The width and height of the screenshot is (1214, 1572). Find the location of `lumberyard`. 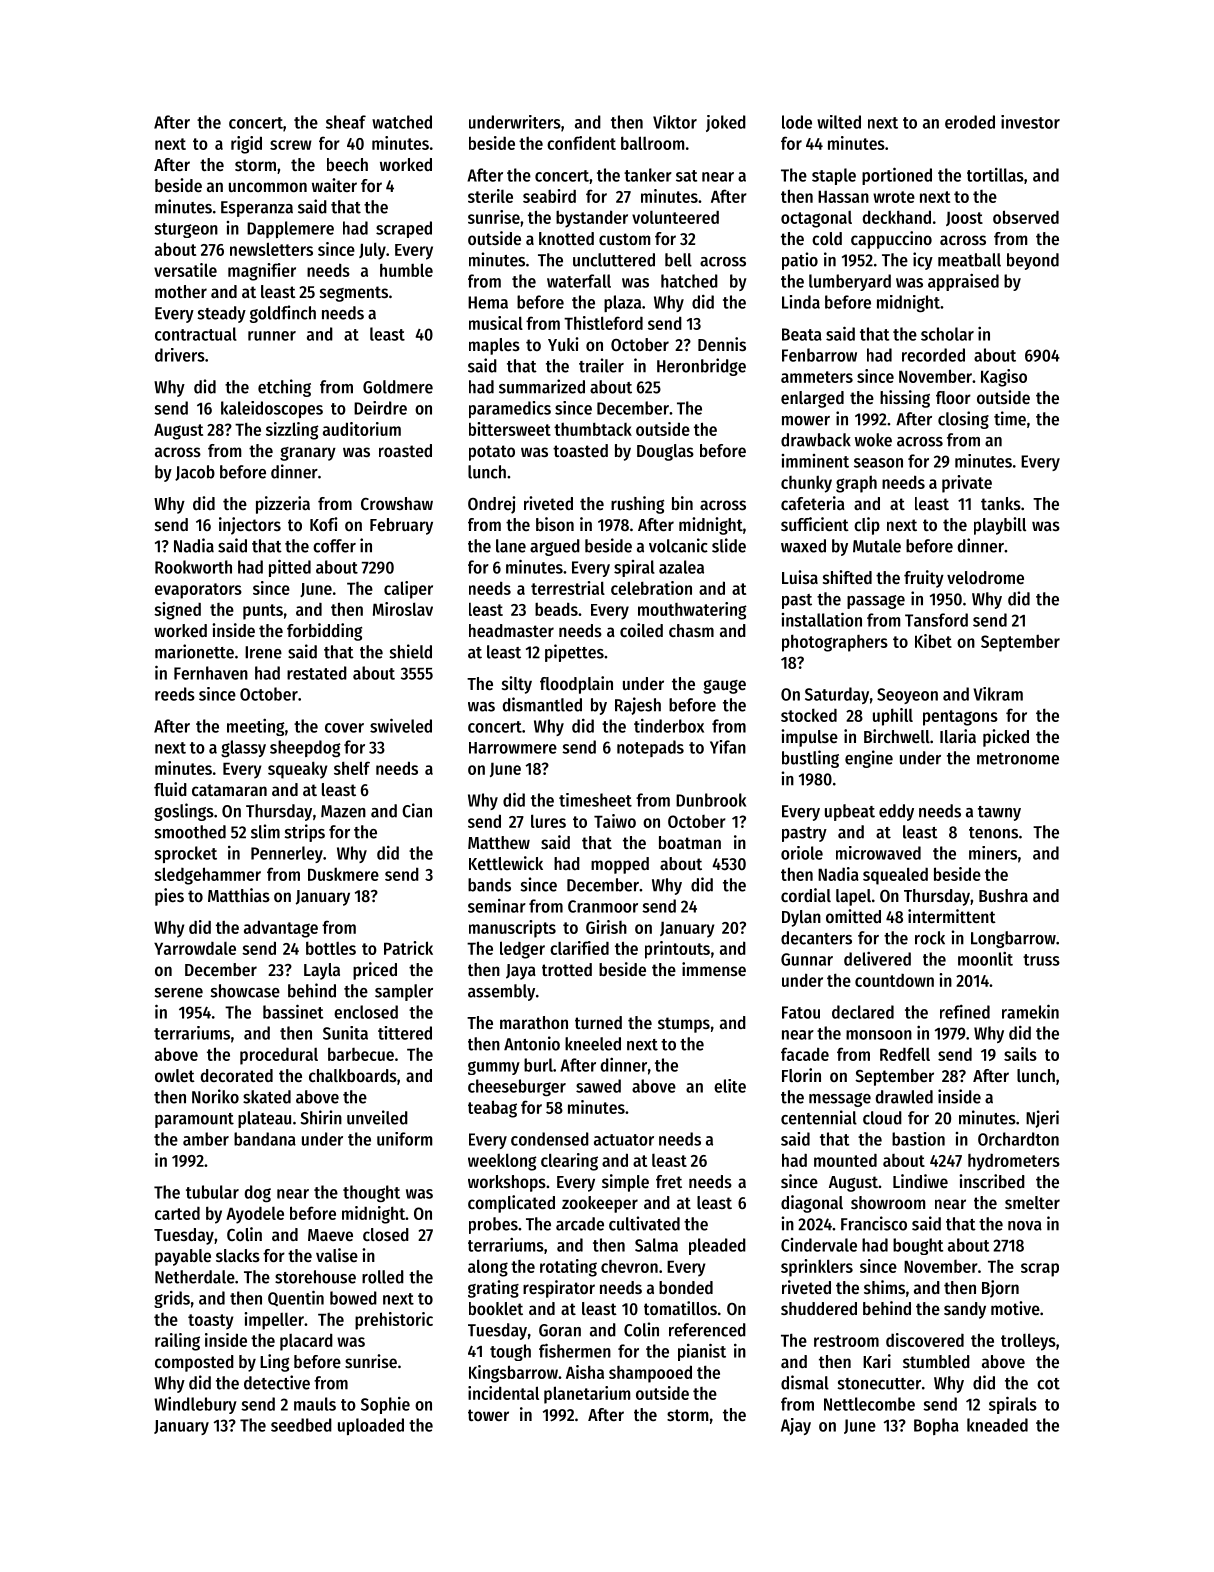

lumberyard is located at coordinates (850, 282).
